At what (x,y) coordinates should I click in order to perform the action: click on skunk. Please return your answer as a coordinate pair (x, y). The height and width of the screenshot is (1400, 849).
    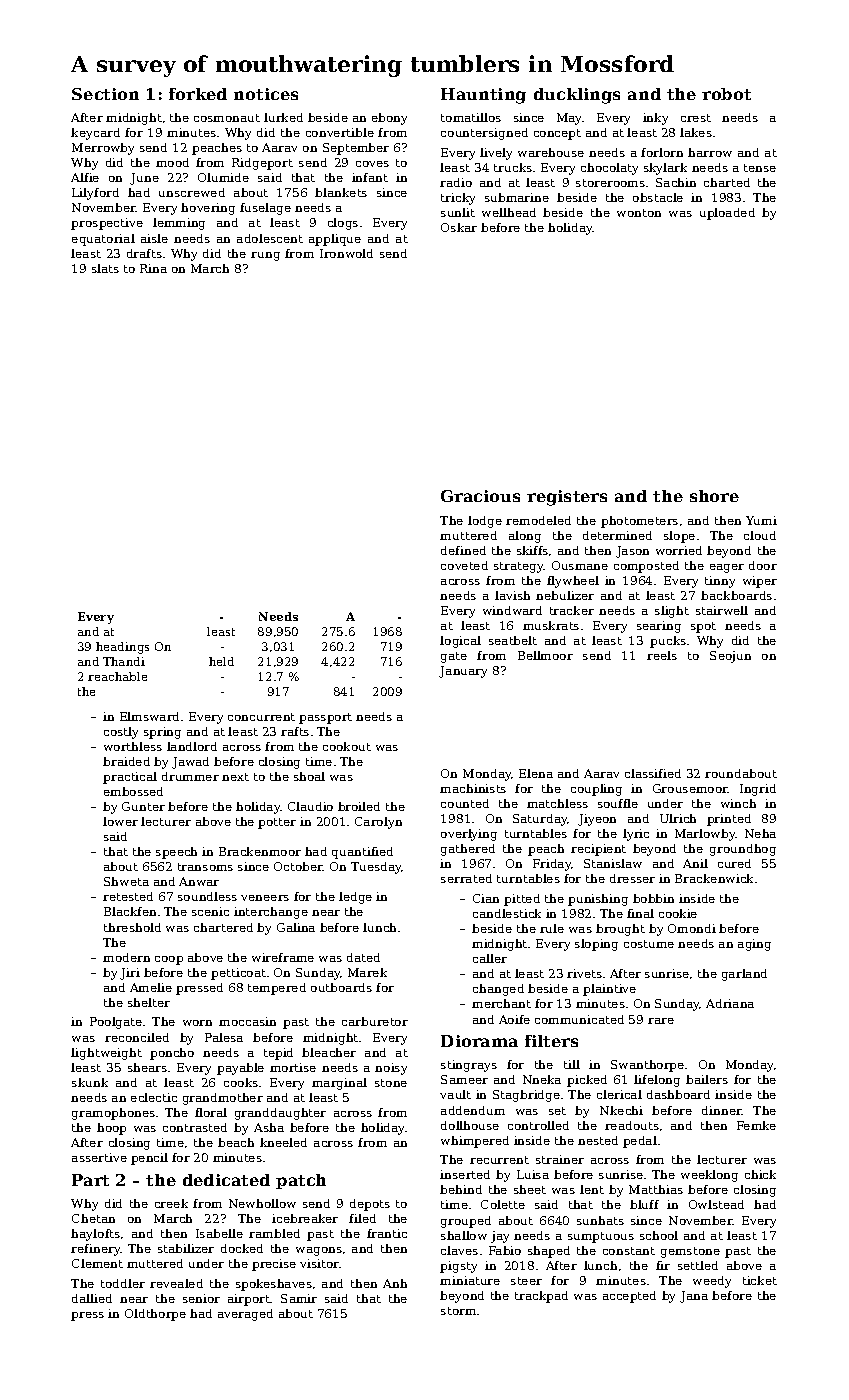
    Looking at the image, I should click on (90, 1082).
